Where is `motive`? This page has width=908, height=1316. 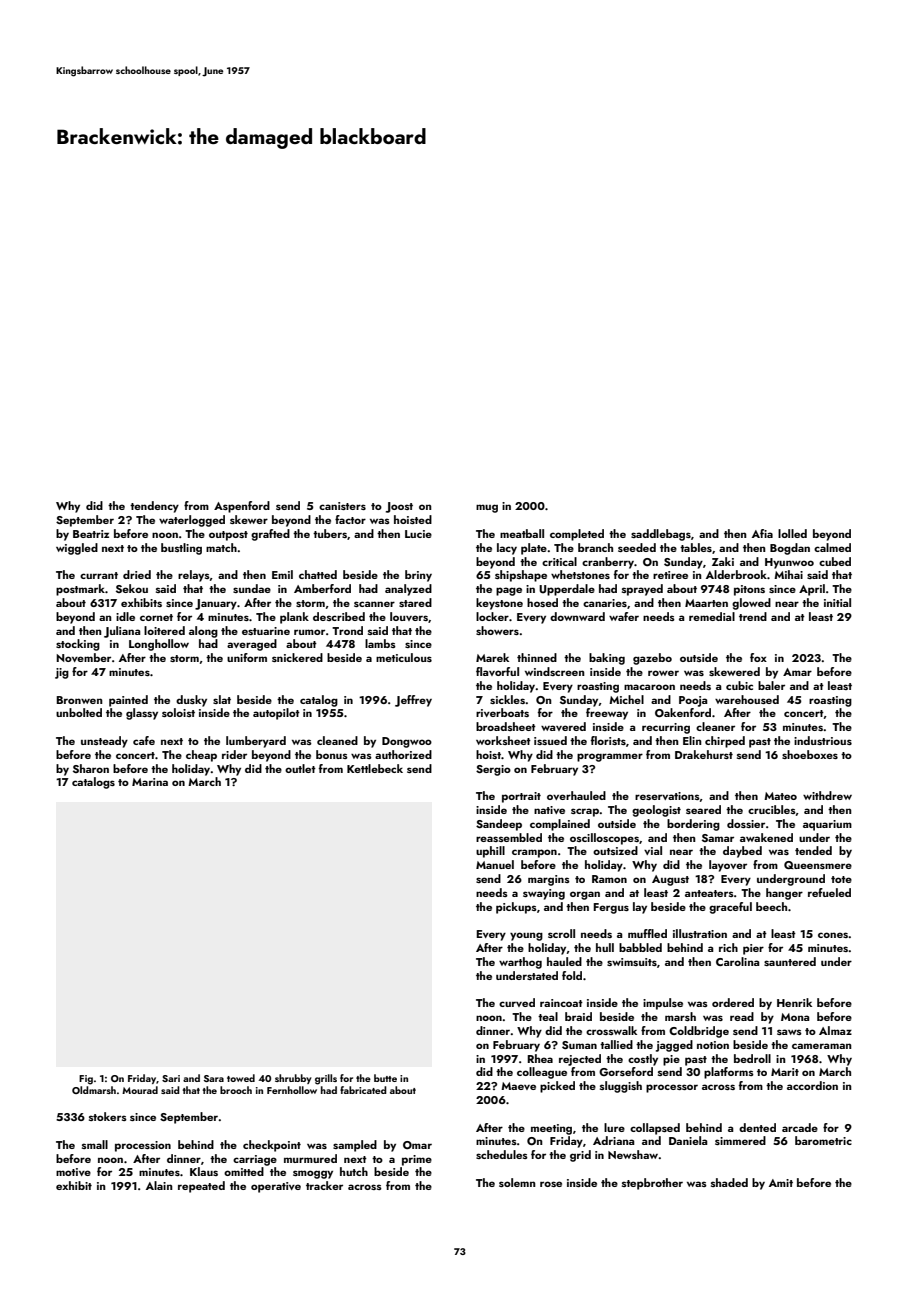
motive is located at coordinates (73, 1172).
